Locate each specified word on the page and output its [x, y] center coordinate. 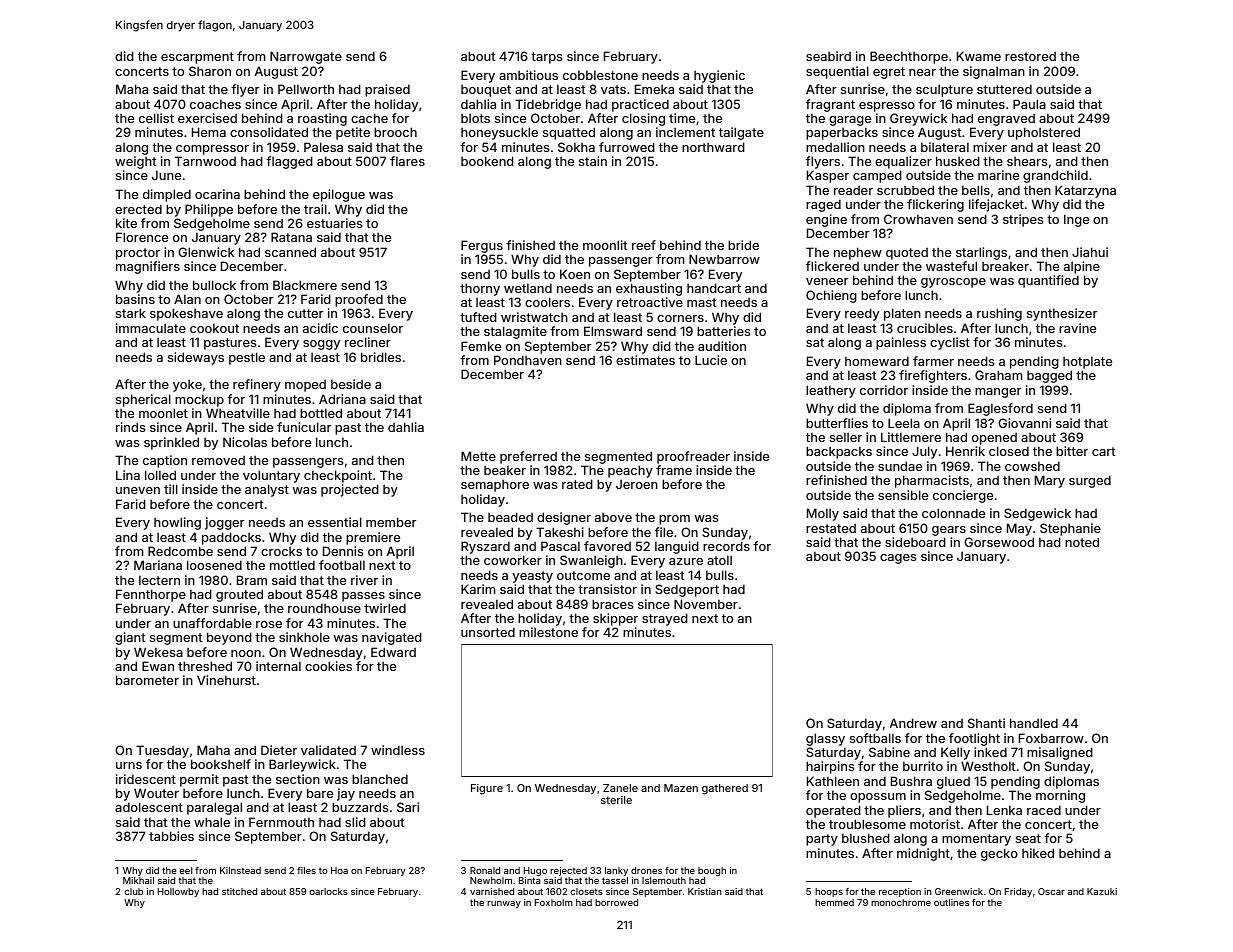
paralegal [214, 808]
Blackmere [305, 285]
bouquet [486, 90]
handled [1034, 723]
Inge [1076, 220]
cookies [328, 666]
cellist [156, 118]
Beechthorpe [909, 57]
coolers [547, 302]
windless [398, 750]
